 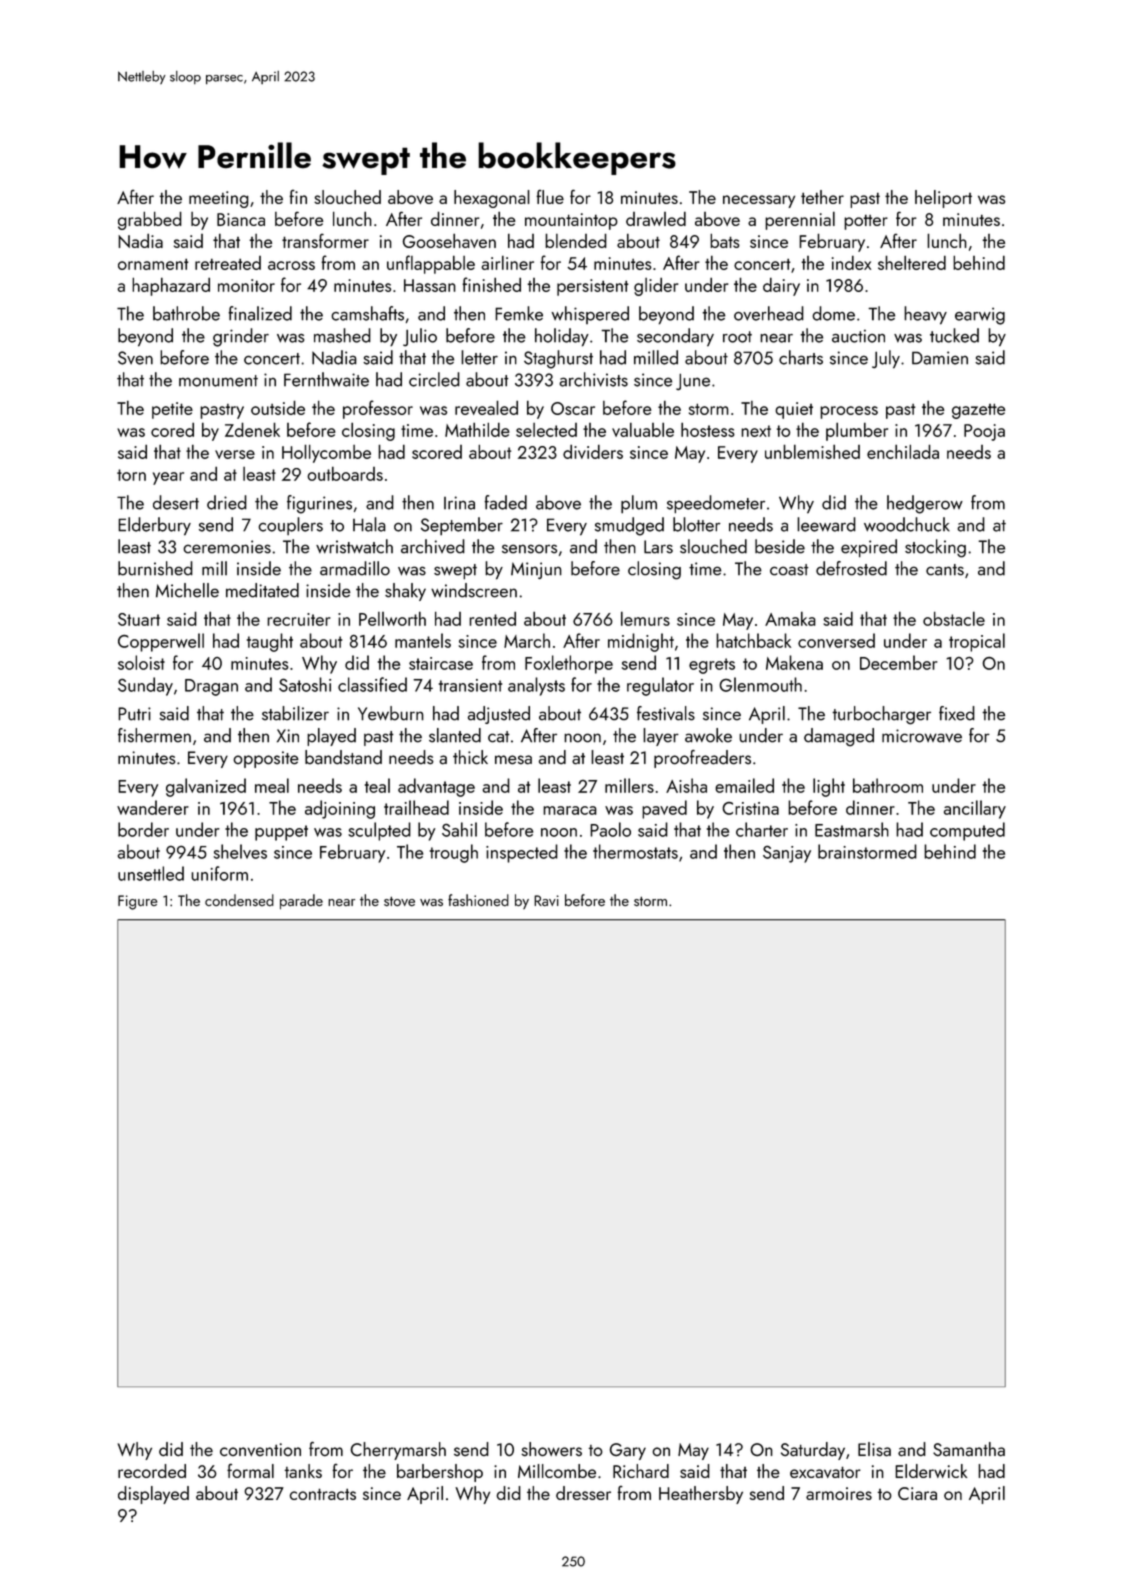 What do you see at coordinates (943, 199) in the page?
I see `heliport` at bounding box center [943, 199].
